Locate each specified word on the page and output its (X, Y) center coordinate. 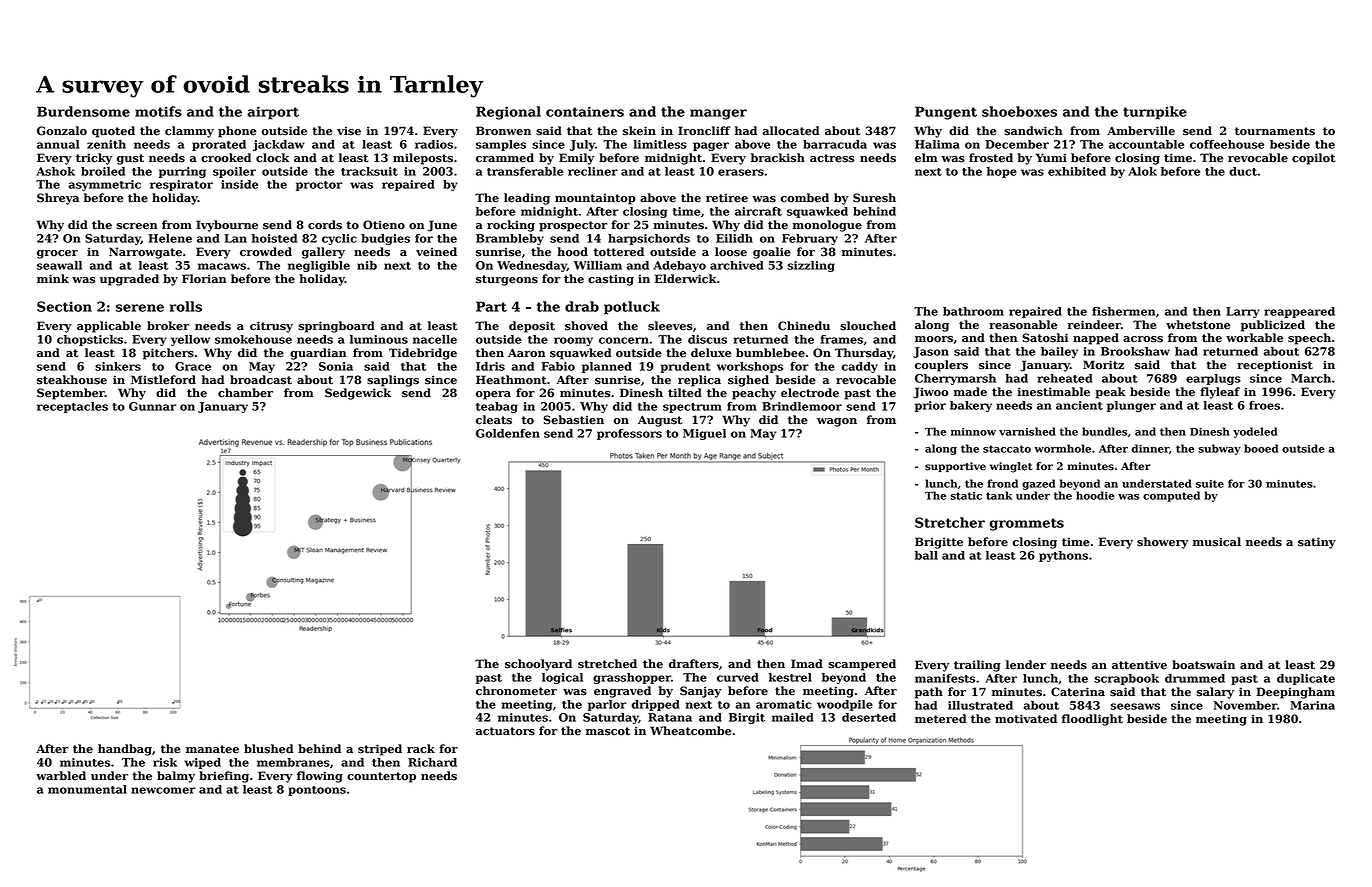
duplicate (1306, 679)
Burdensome (83, 111)
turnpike (1155, 113)
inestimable (1053, 392)
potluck (632, 308)
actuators (505, 731)
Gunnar (152, 406)
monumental (87, 789)
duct (1243, 171)
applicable (109, 327)
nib (367, 265)
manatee (212, 749)
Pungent (946, 113)
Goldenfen (508, 433)
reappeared (1299, 312)
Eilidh (734, 238)
